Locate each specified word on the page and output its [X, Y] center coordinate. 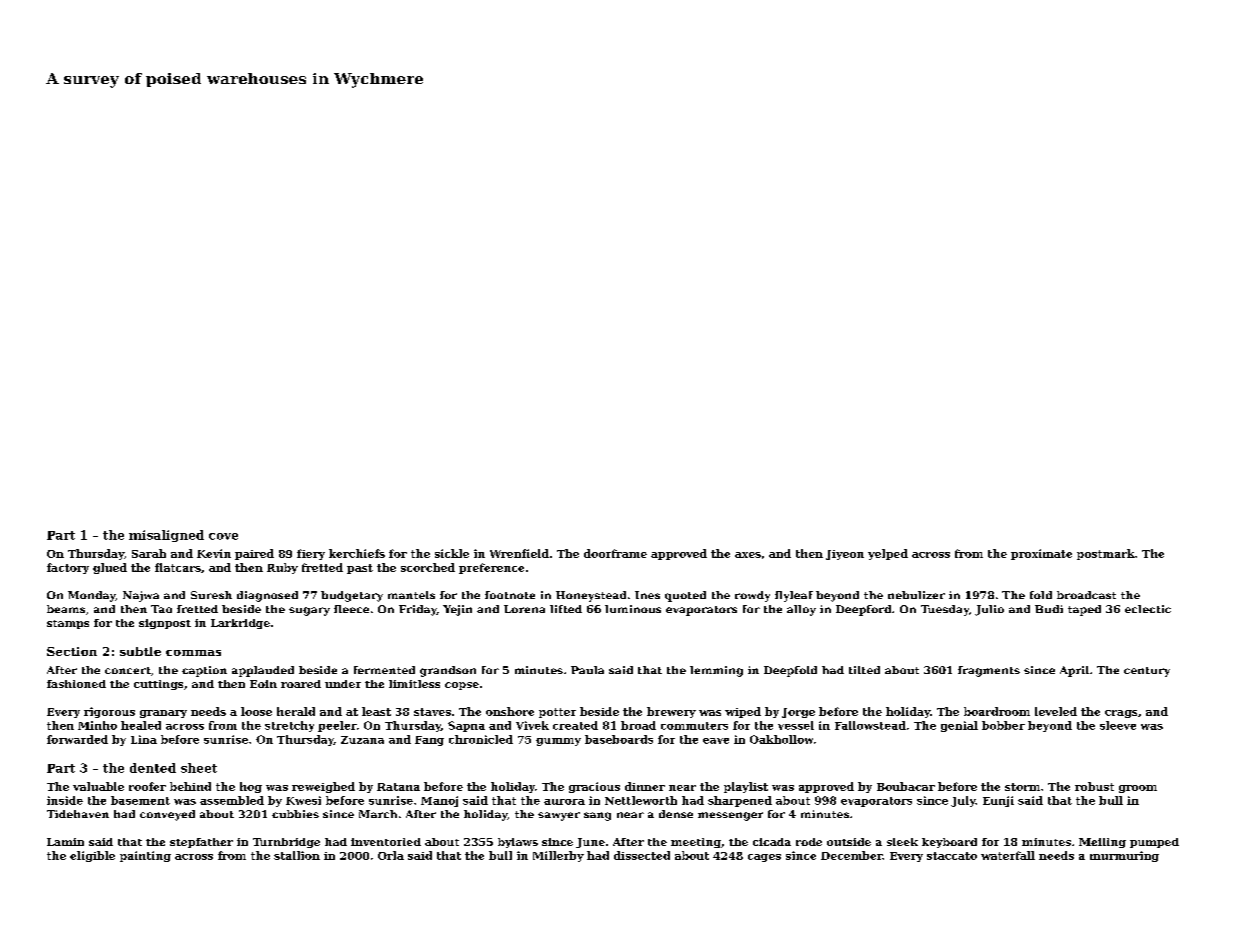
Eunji [998, 801]
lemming [716, 671]
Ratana [398, 787]
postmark [1106, 554]
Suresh [211, 595]
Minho [97, 725]
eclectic [1148, 609]
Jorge [798, 713]
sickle [452, 553]
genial [959, 726]
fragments [989, 671]
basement [140, 800]
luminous [633, 609]
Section [72, 651]
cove [223, 536]
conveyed [167, 815]
